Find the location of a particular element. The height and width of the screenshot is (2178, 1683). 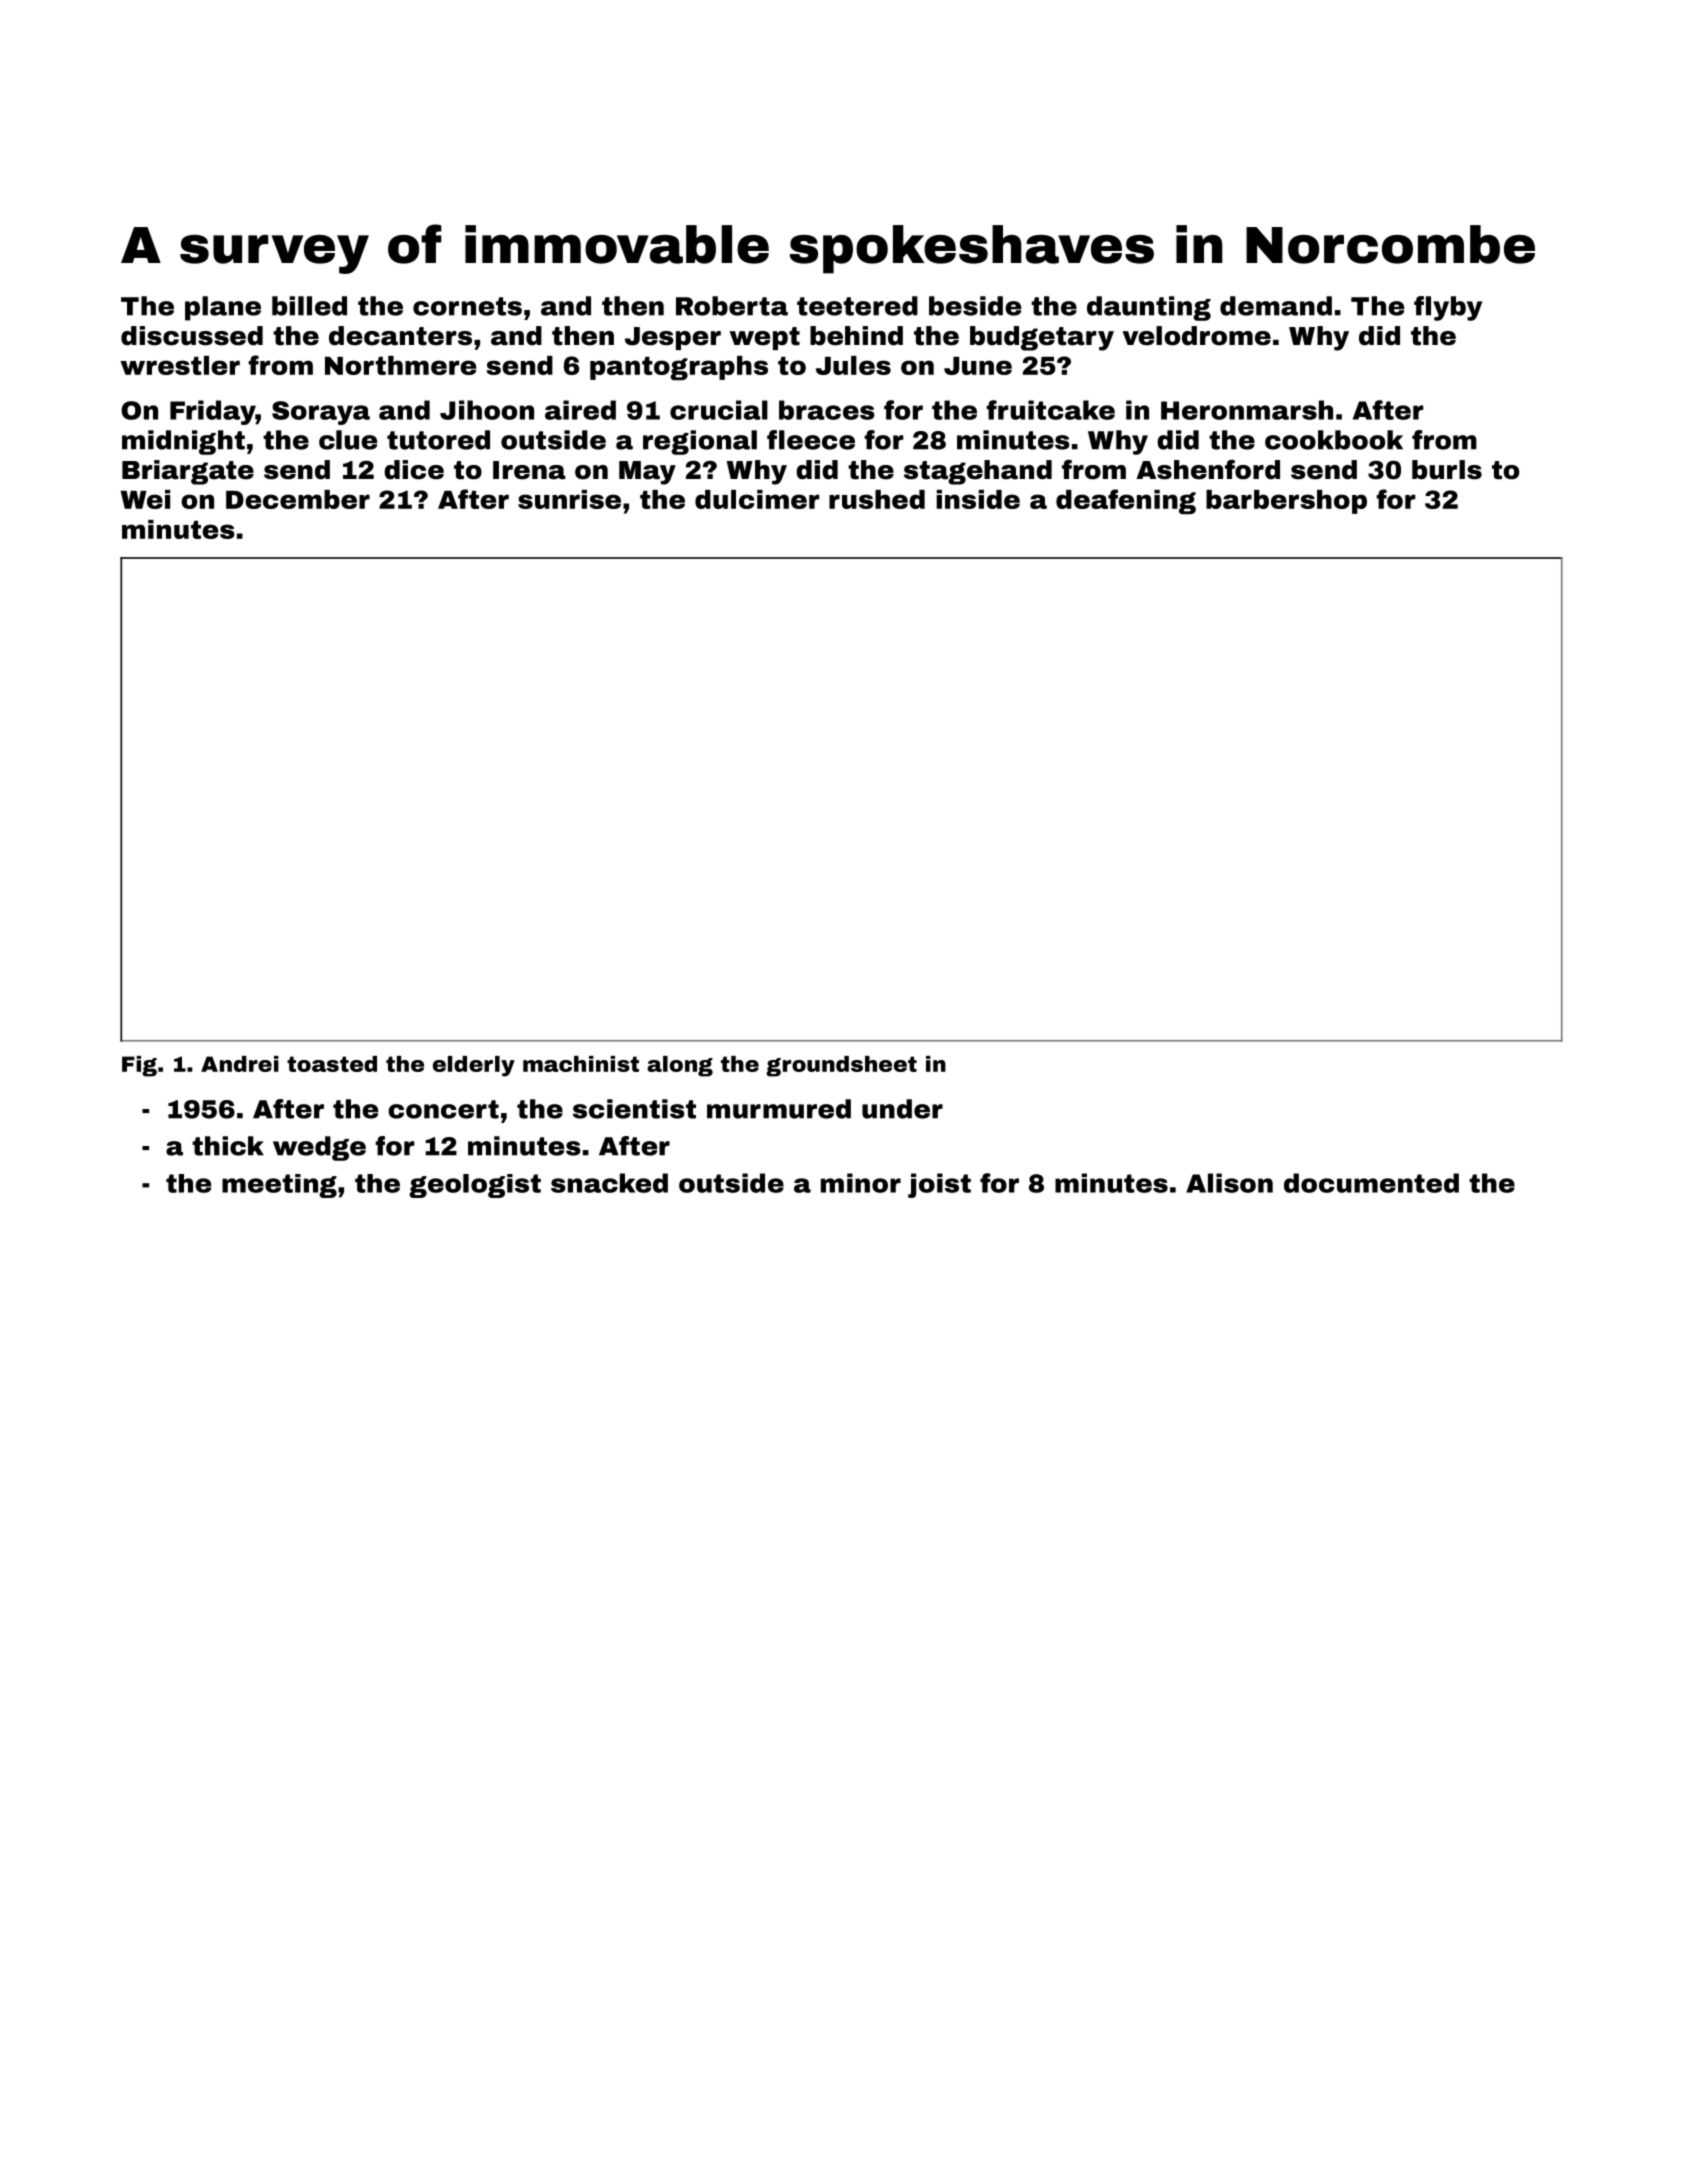

barbershop is located at coordinates (1286, 502).
